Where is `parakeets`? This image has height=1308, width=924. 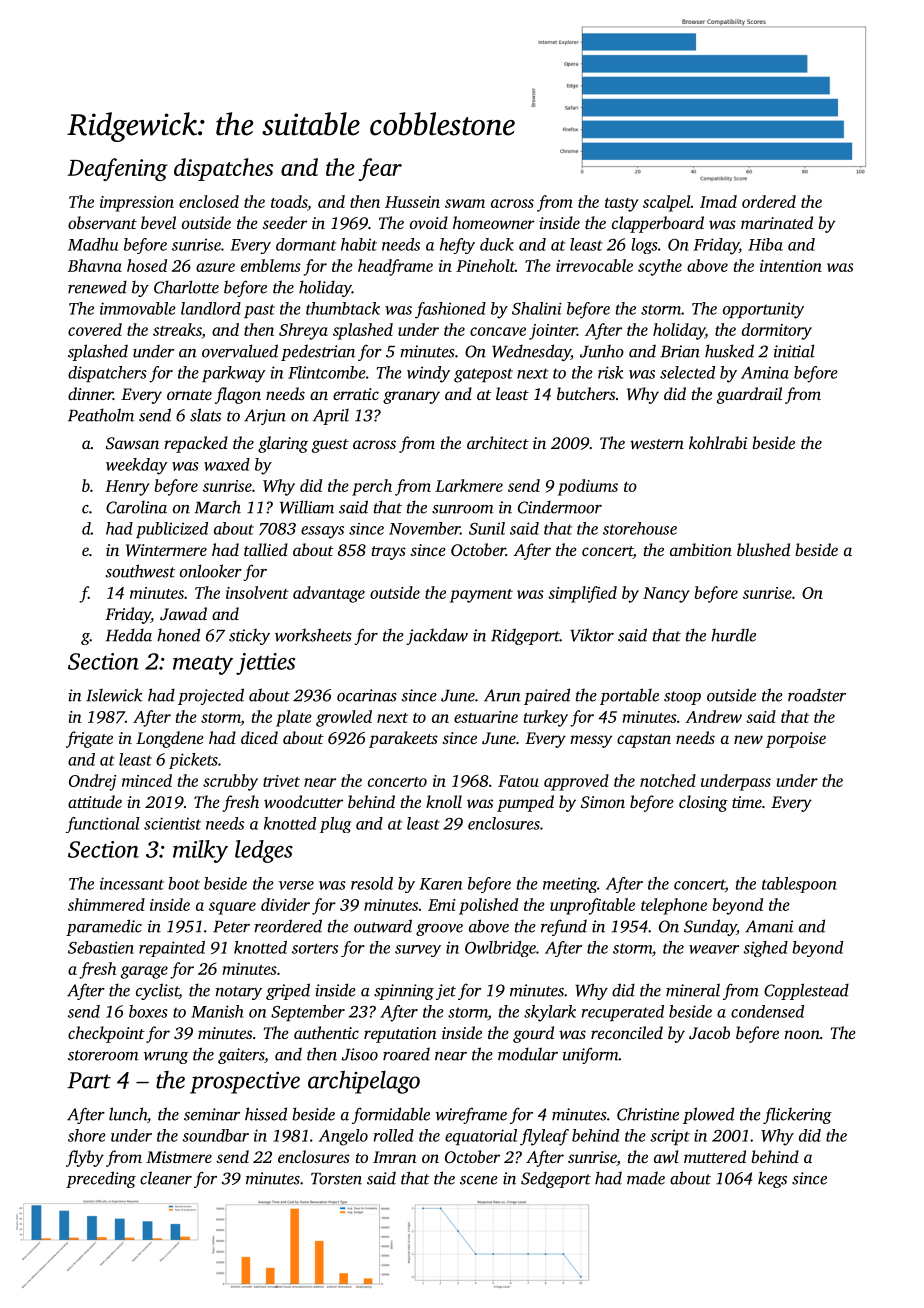 parakeets is located at coordinates (403, 739).
